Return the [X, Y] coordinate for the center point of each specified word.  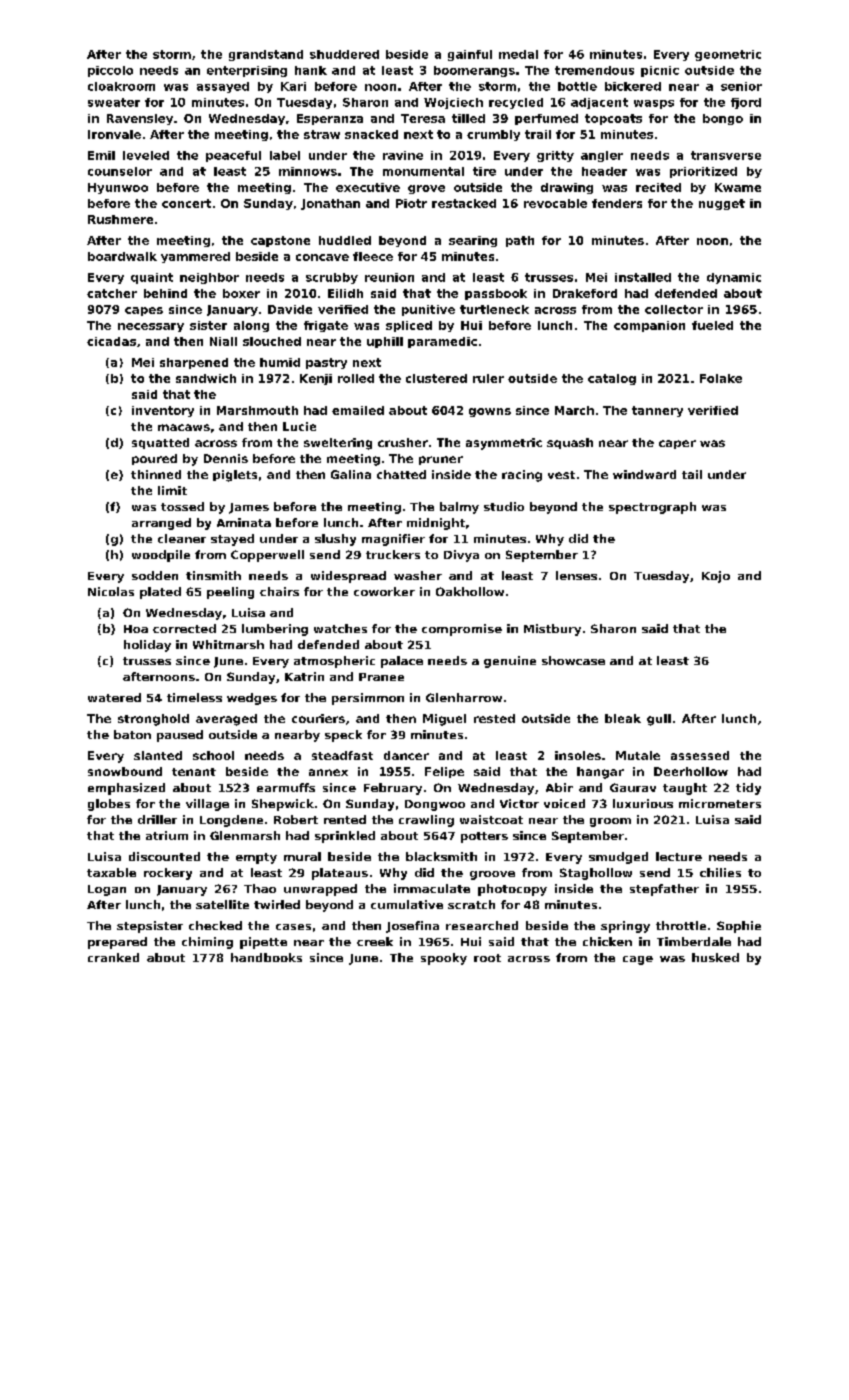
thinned [156, 474]
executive [368, 187]
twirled [277, 904]
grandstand [266, 55]
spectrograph [652, 508]
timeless [194, 697]
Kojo [716, 577]
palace [402, 662]
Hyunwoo [118, 188]
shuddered [344, 54]
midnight [436, 524]
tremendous [594, 70]
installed [643, 277]
